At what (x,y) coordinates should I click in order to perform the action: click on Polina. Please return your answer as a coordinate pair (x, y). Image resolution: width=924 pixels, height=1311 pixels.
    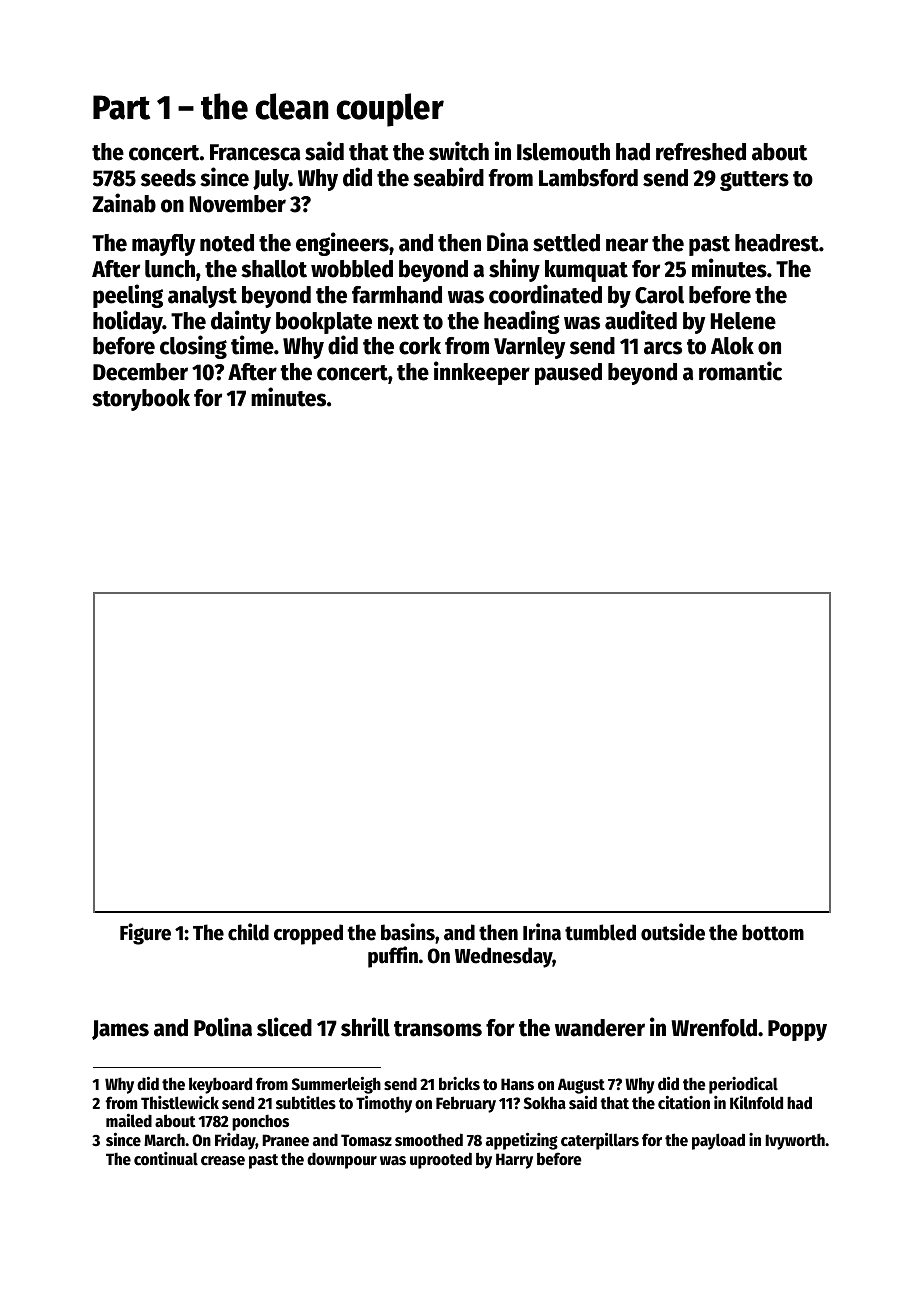
    Looking at the image, I should click on (223, 1027).
